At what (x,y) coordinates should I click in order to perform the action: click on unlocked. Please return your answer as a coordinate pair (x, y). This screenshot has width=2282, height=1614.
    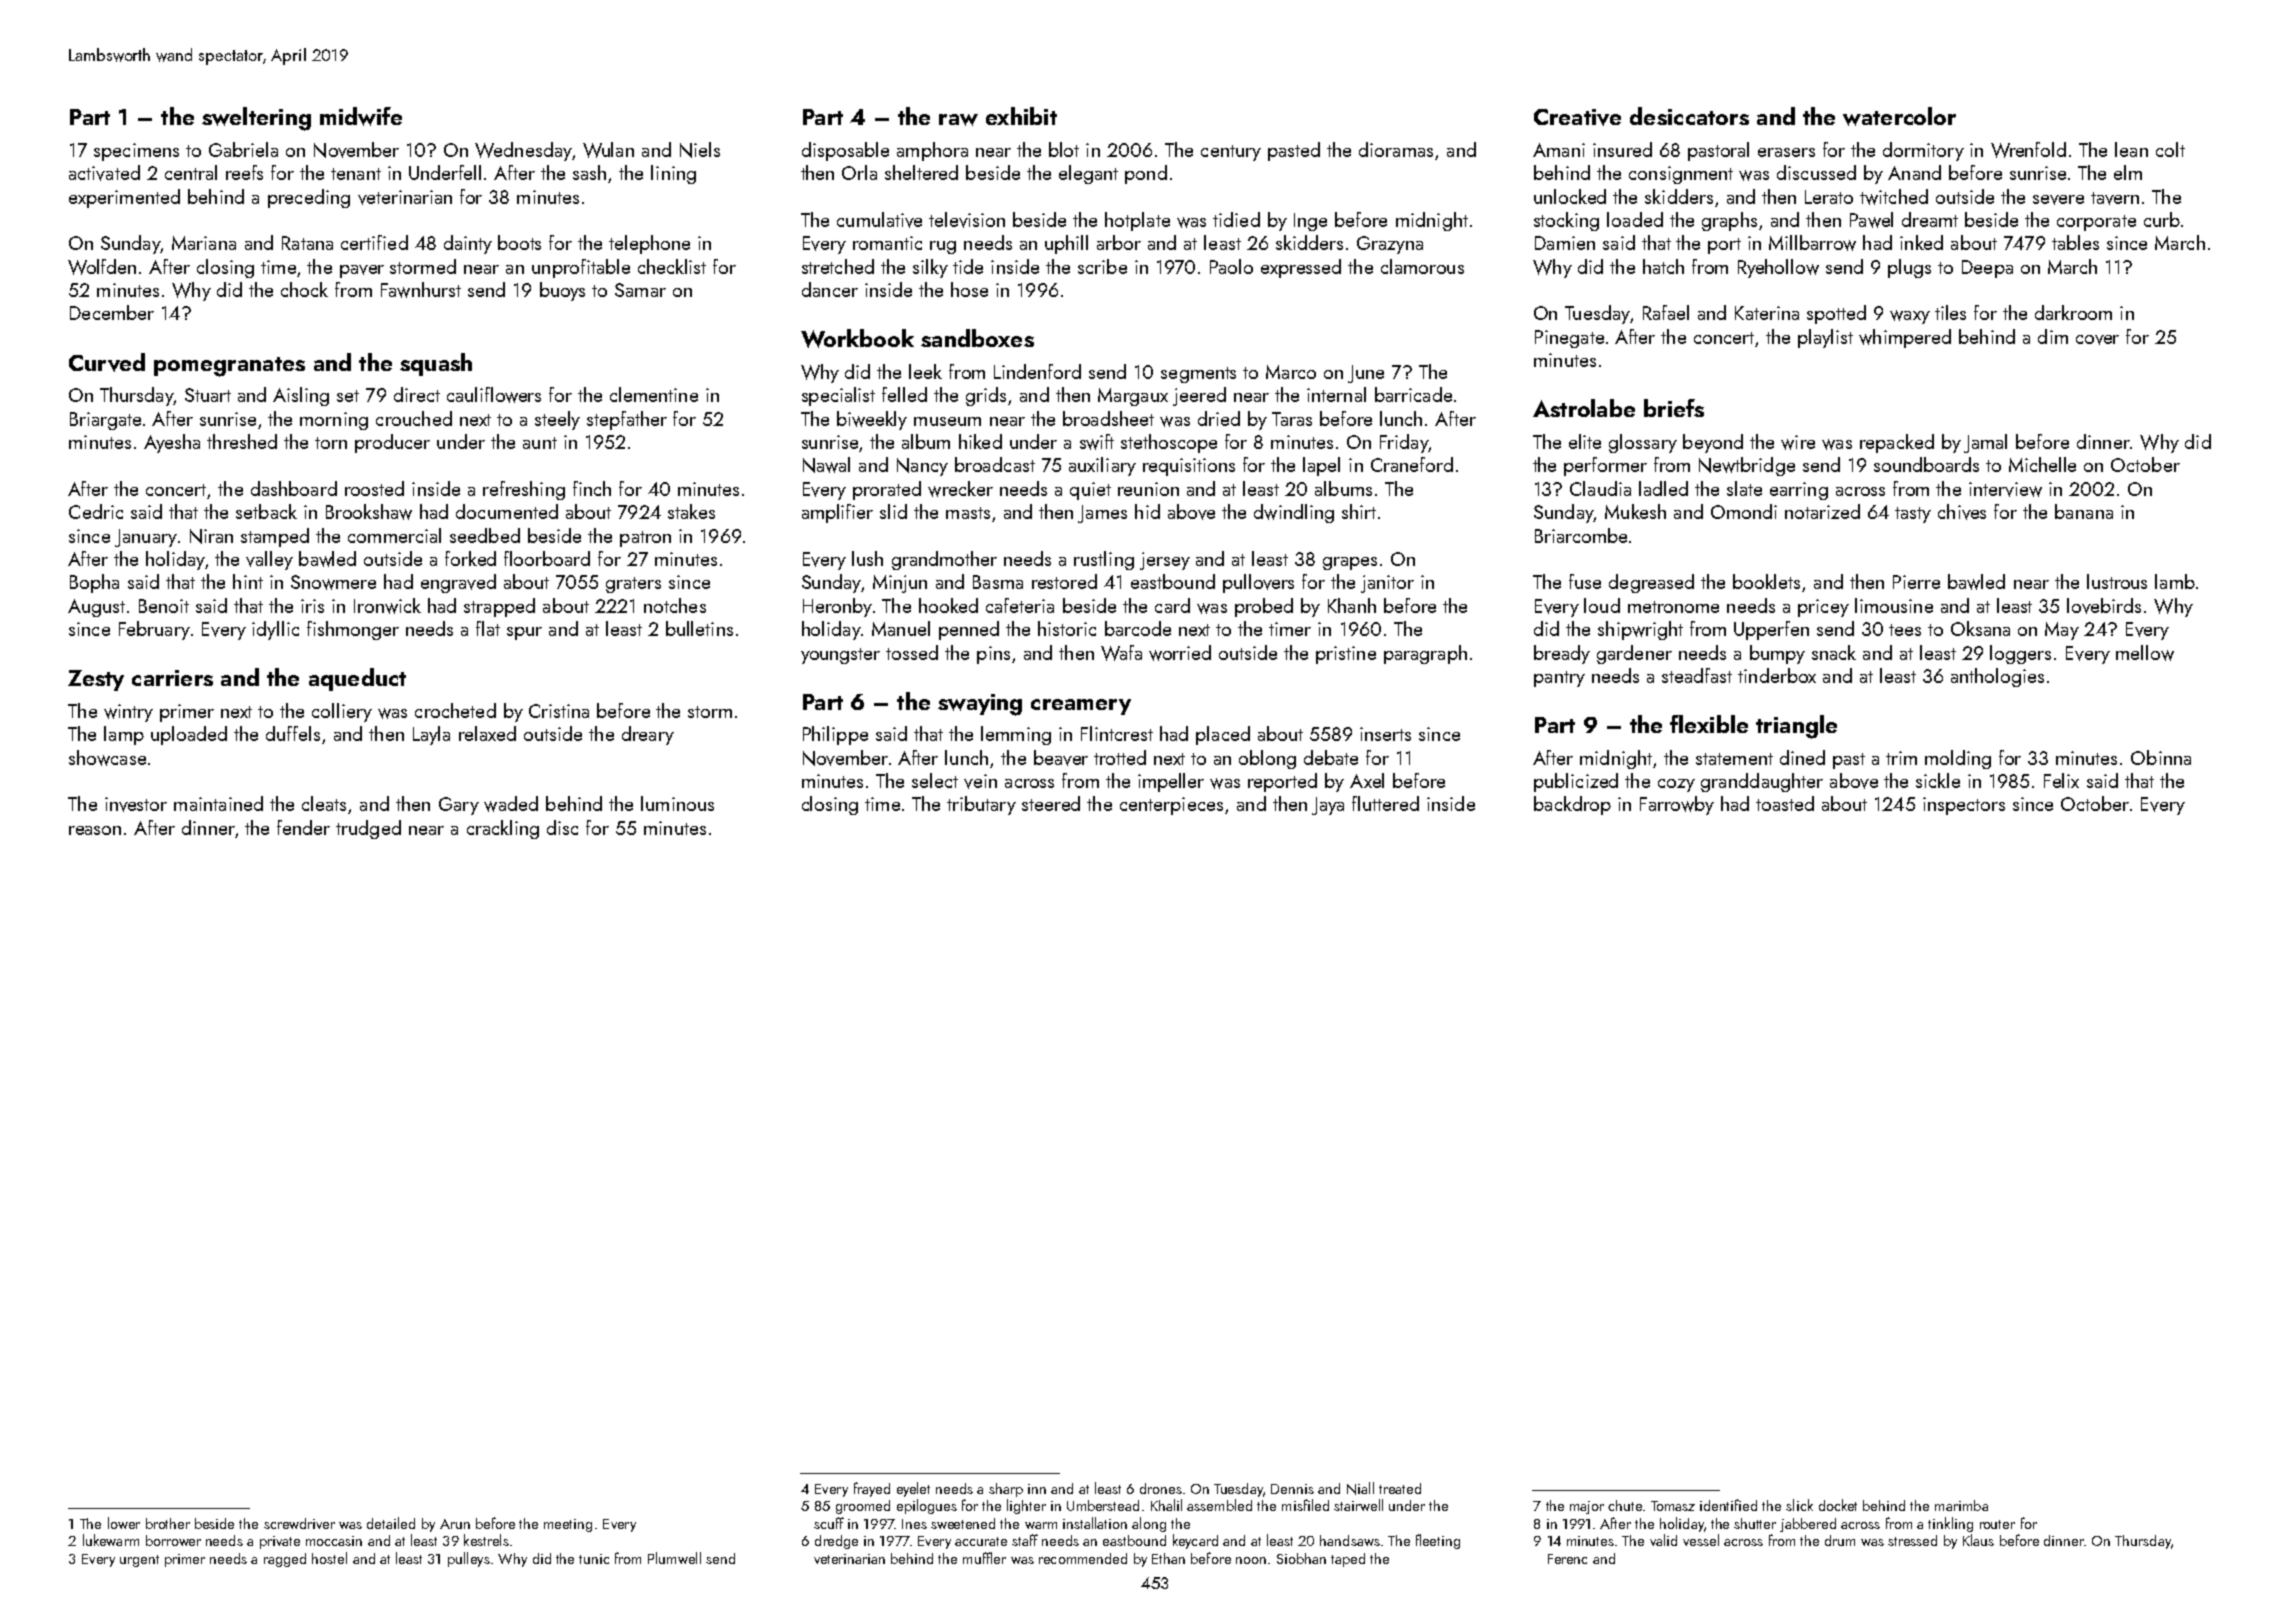
    Looking at the image, I should click on (1570, 196).
